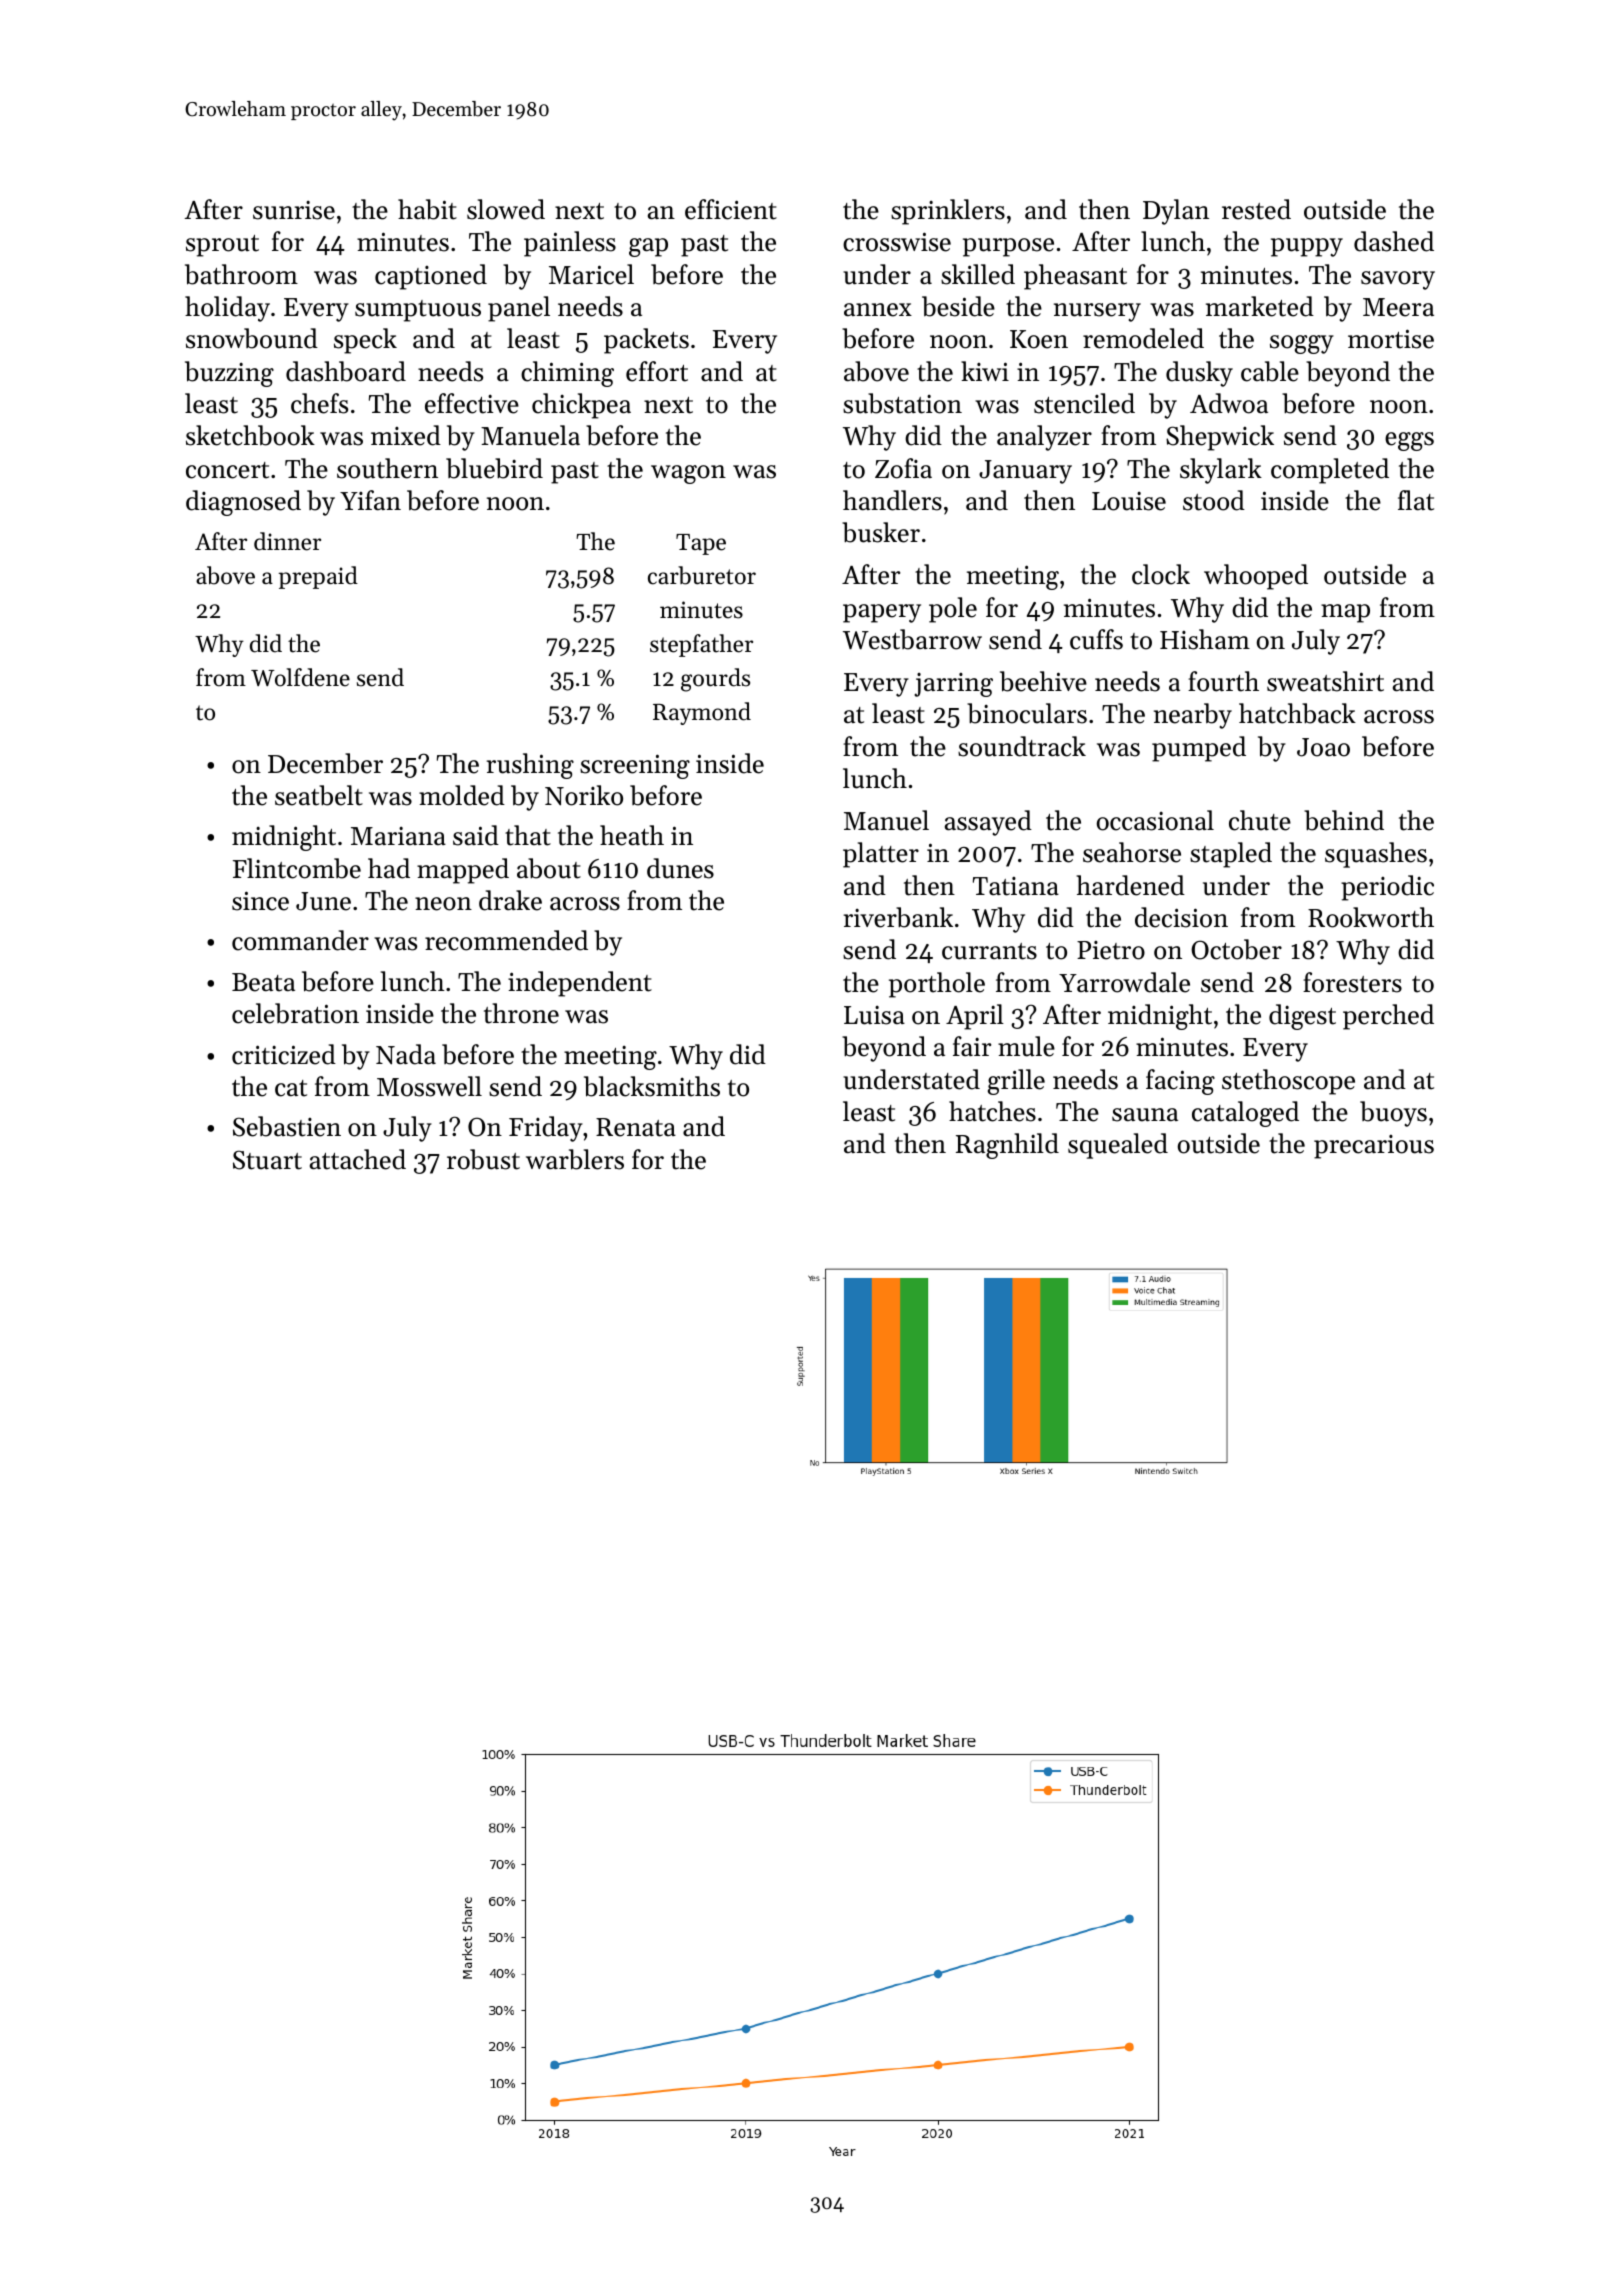 This screenshot has width=1620, height=2292. What do you see at coordinates (297, 868) in the screenshot?
I see `Flintcombe` at bounding box center [297, 868].
